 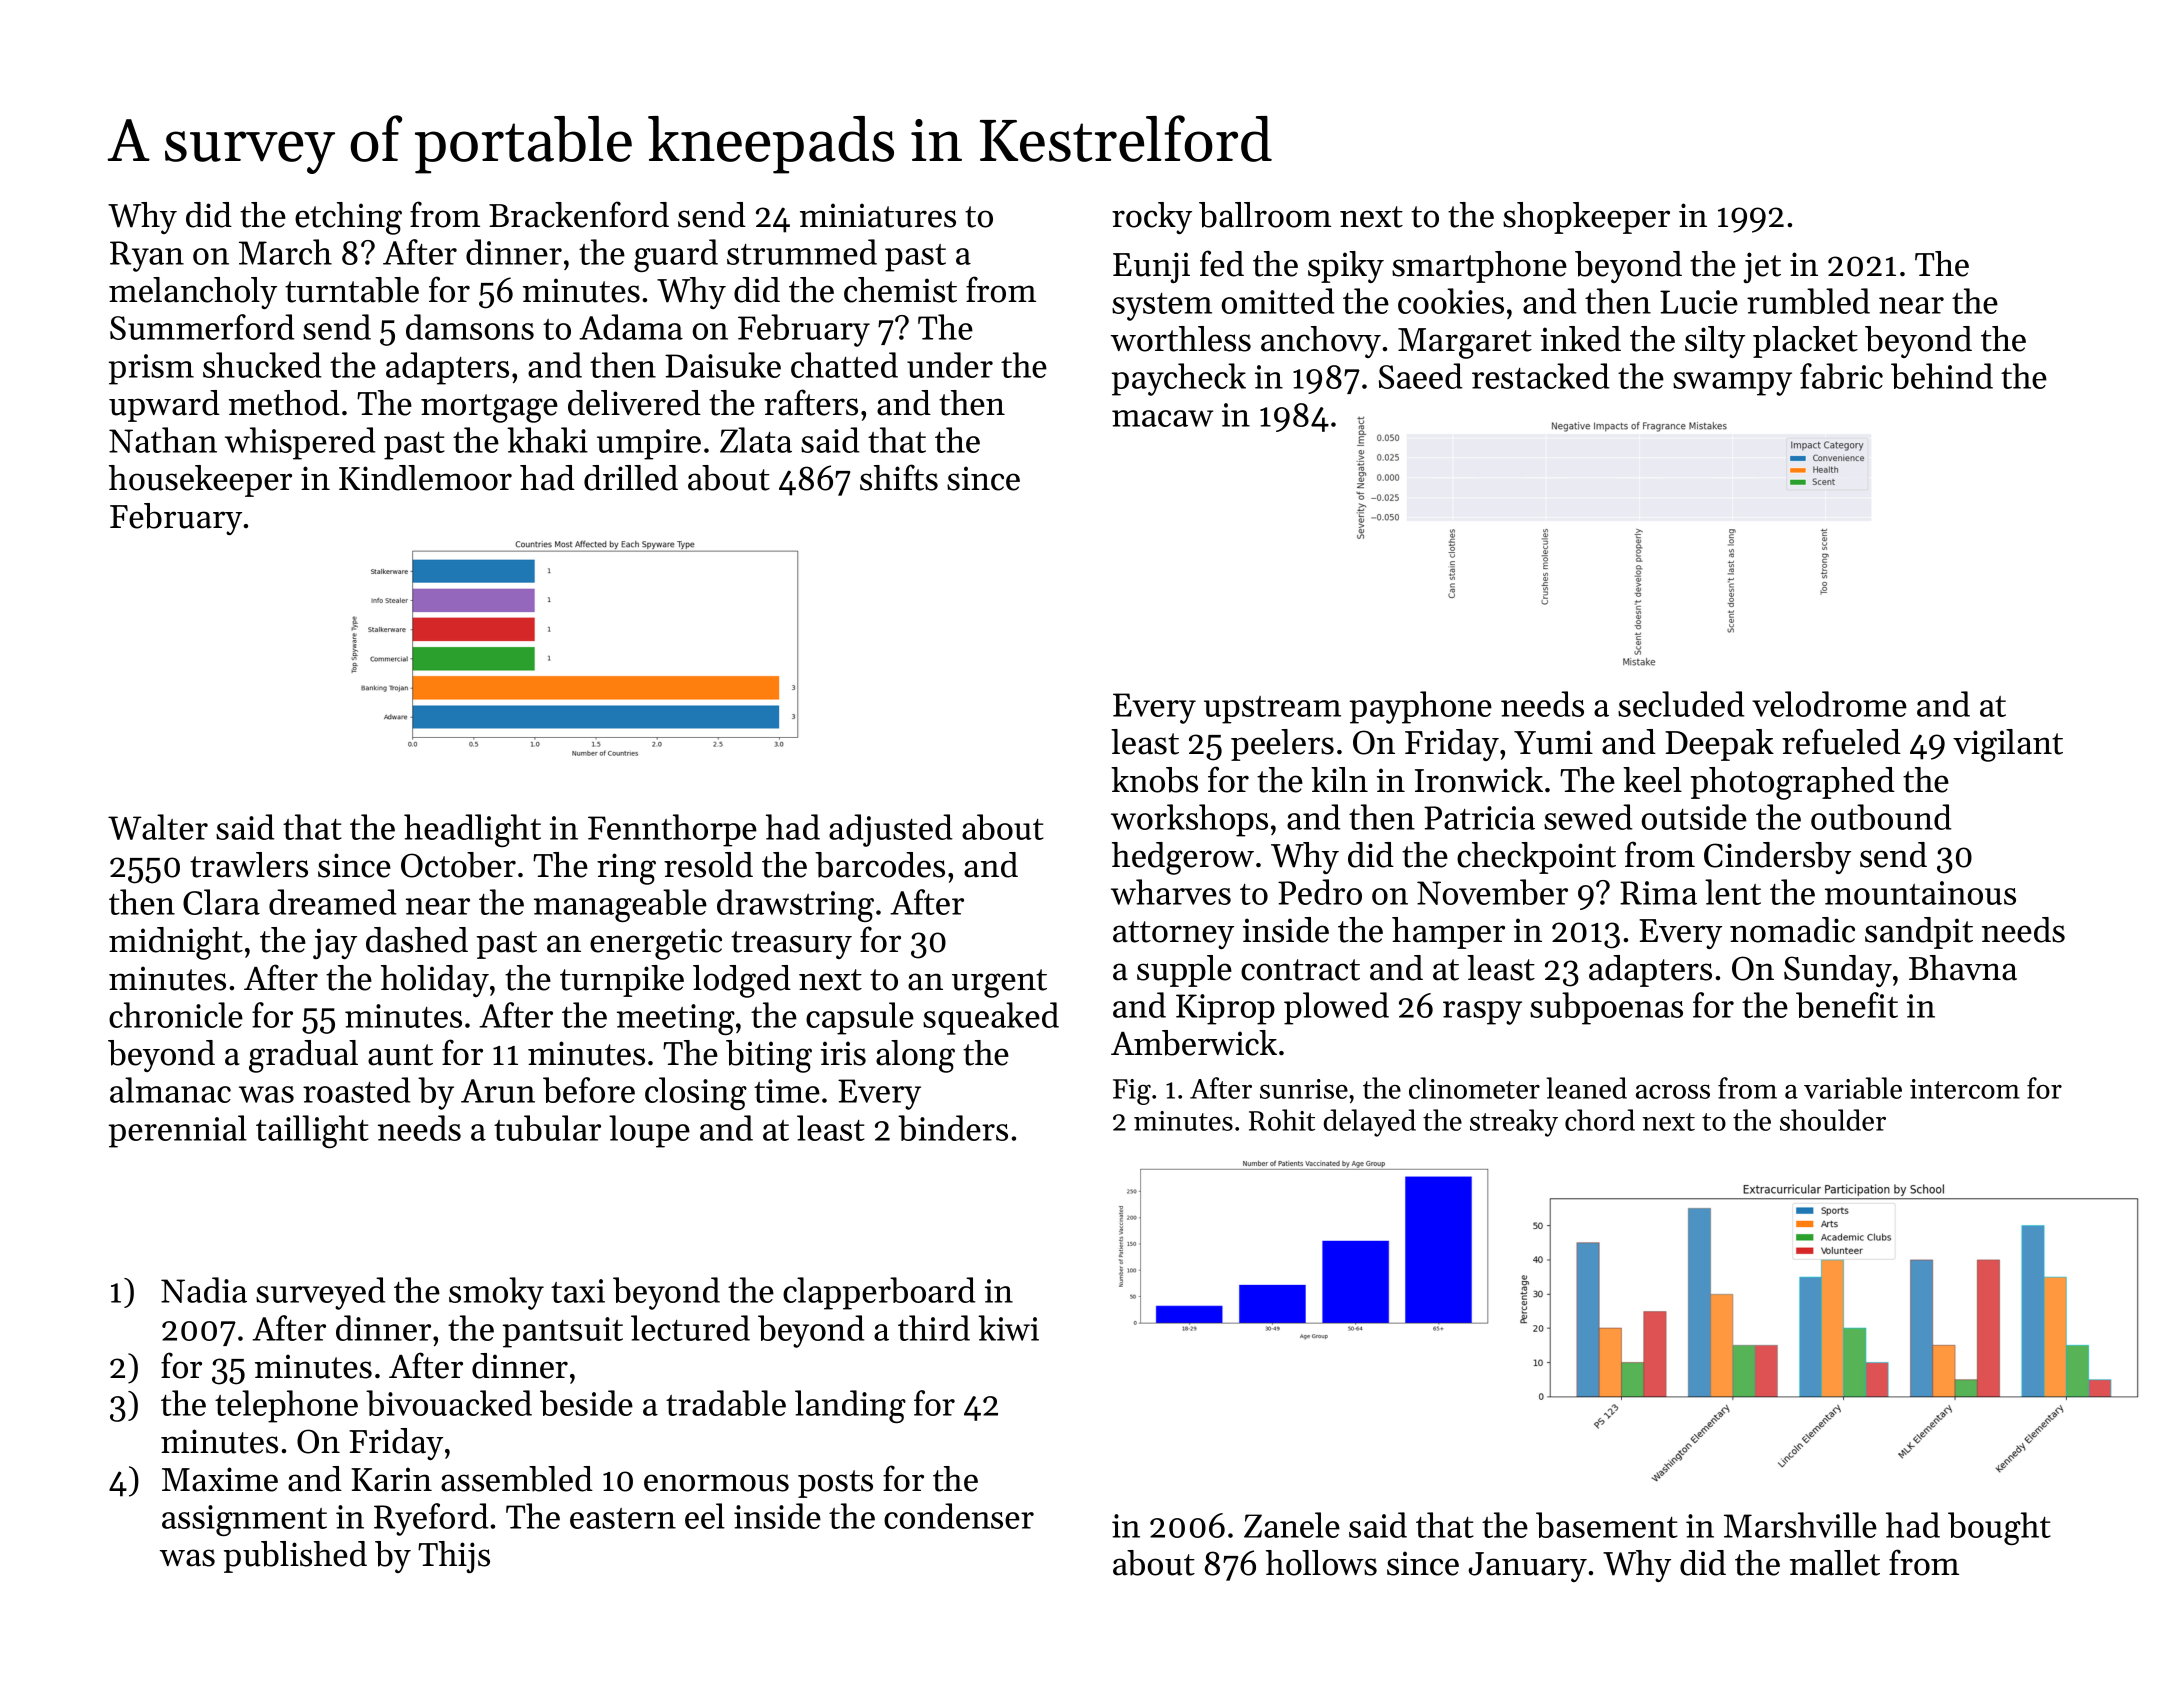 I want to click on Marshville, so click(x=1800, y=1525).
